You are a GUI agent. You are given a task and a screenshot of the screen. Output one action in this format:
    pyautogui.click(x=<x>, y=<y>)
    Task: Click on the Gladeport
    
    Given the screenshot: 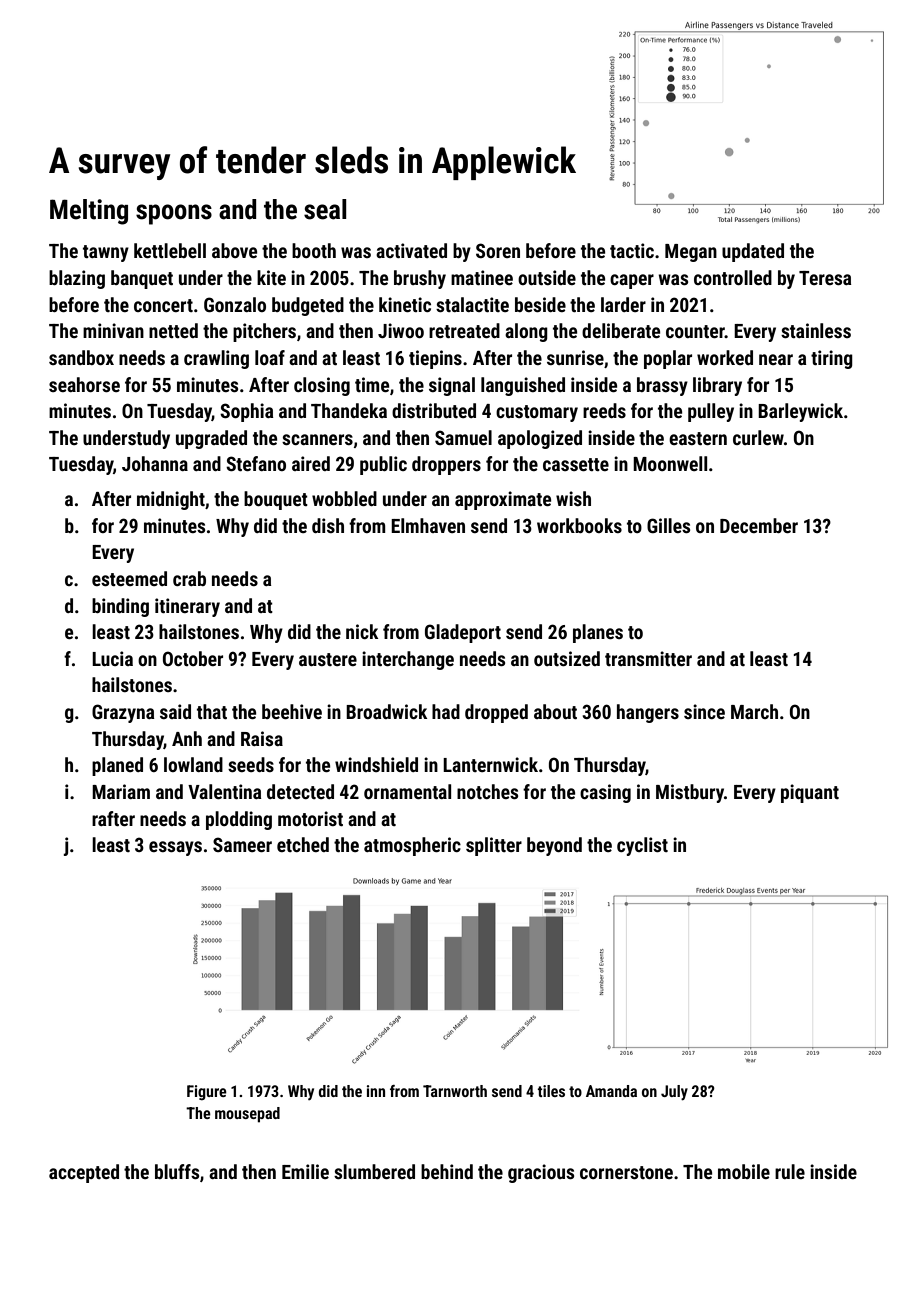 What is the action you would take?
    pyautogui.click(x=463, y=633)
